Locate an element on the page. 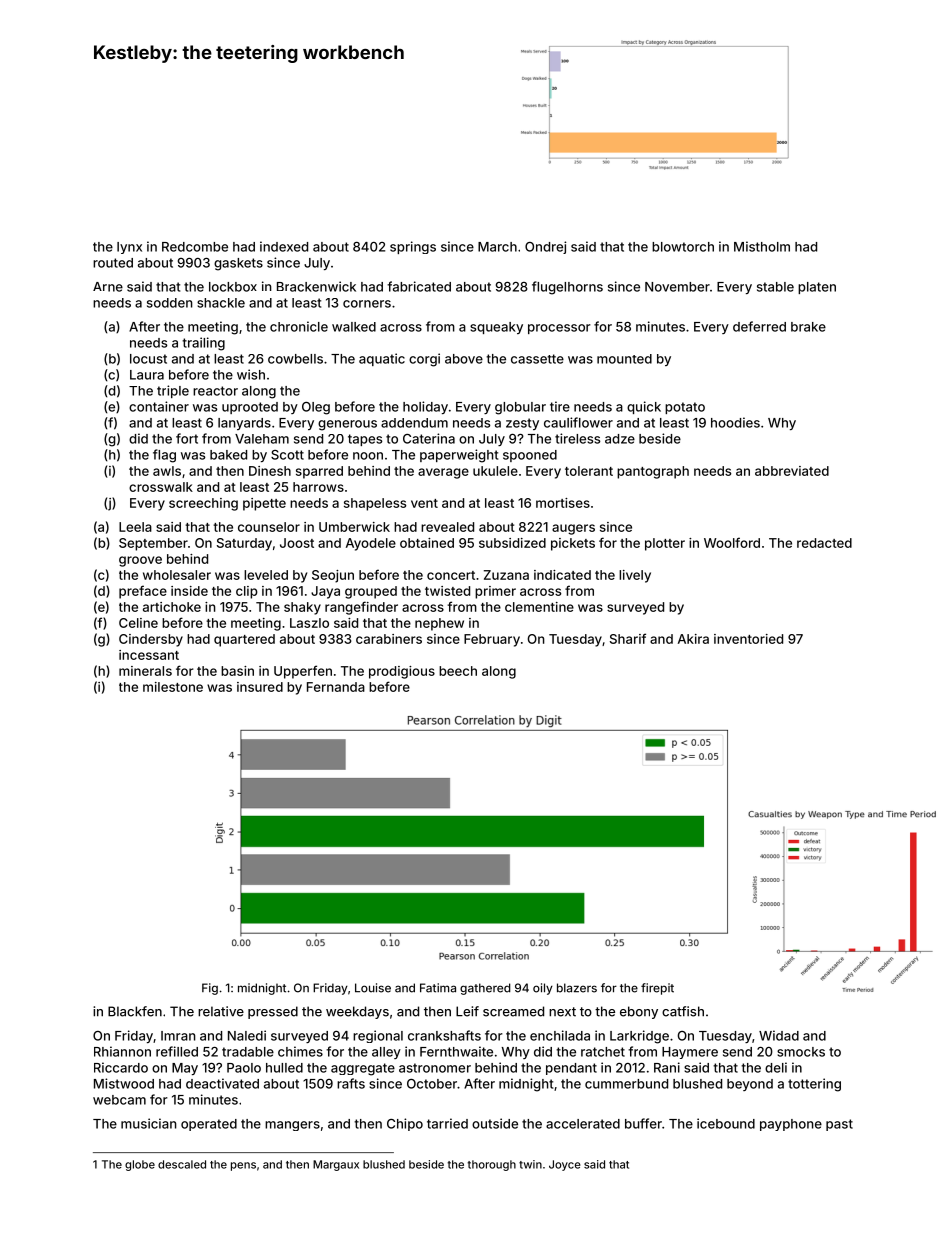  above is located at coordinates (464, 359).
